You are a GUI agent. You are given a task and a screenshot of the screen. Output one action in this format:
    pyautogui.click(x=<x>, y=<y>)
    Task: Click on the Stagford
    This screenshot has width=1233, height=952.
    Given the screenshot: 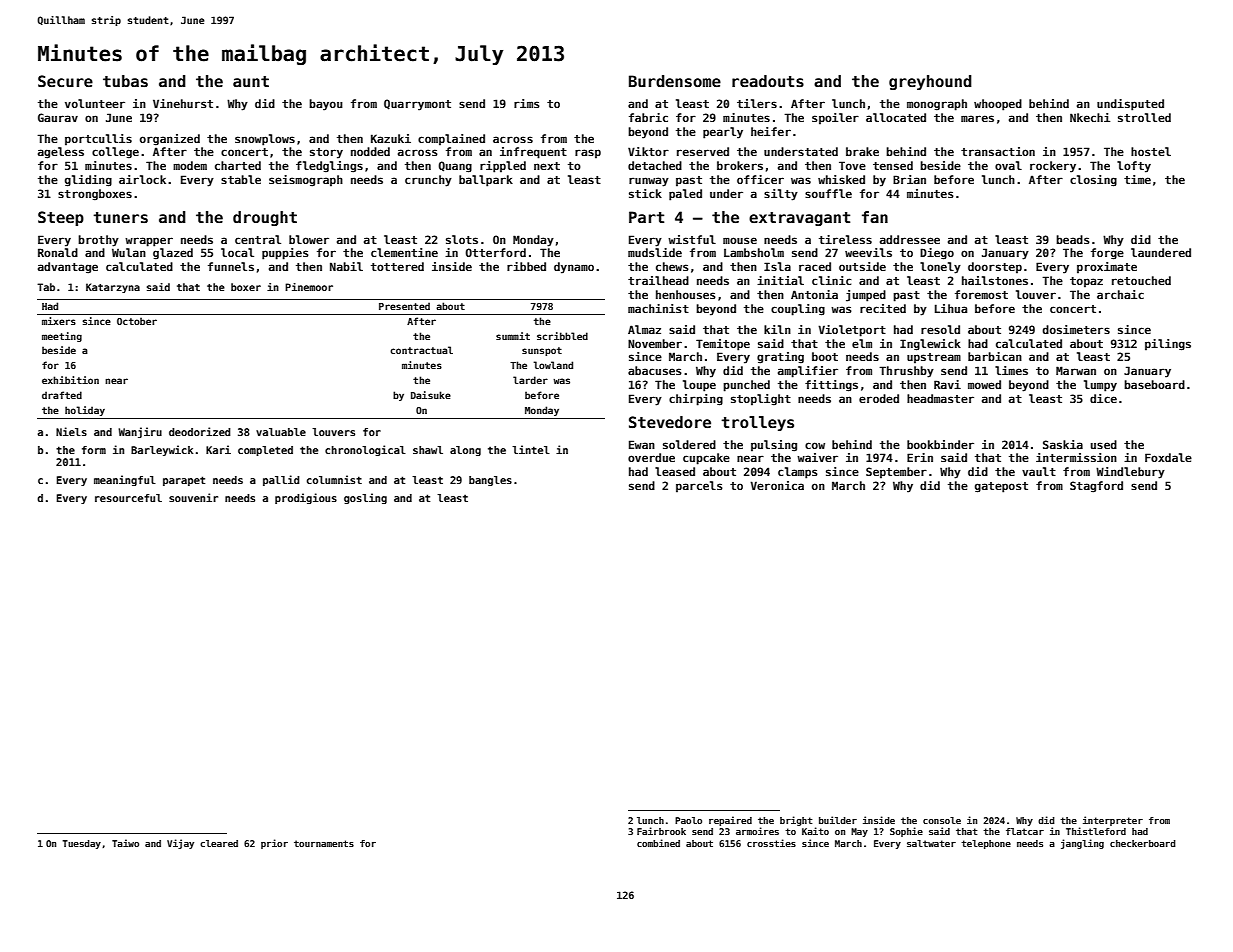 What is the action you would take?
    pyautogui.click(x=1096, y=487)
